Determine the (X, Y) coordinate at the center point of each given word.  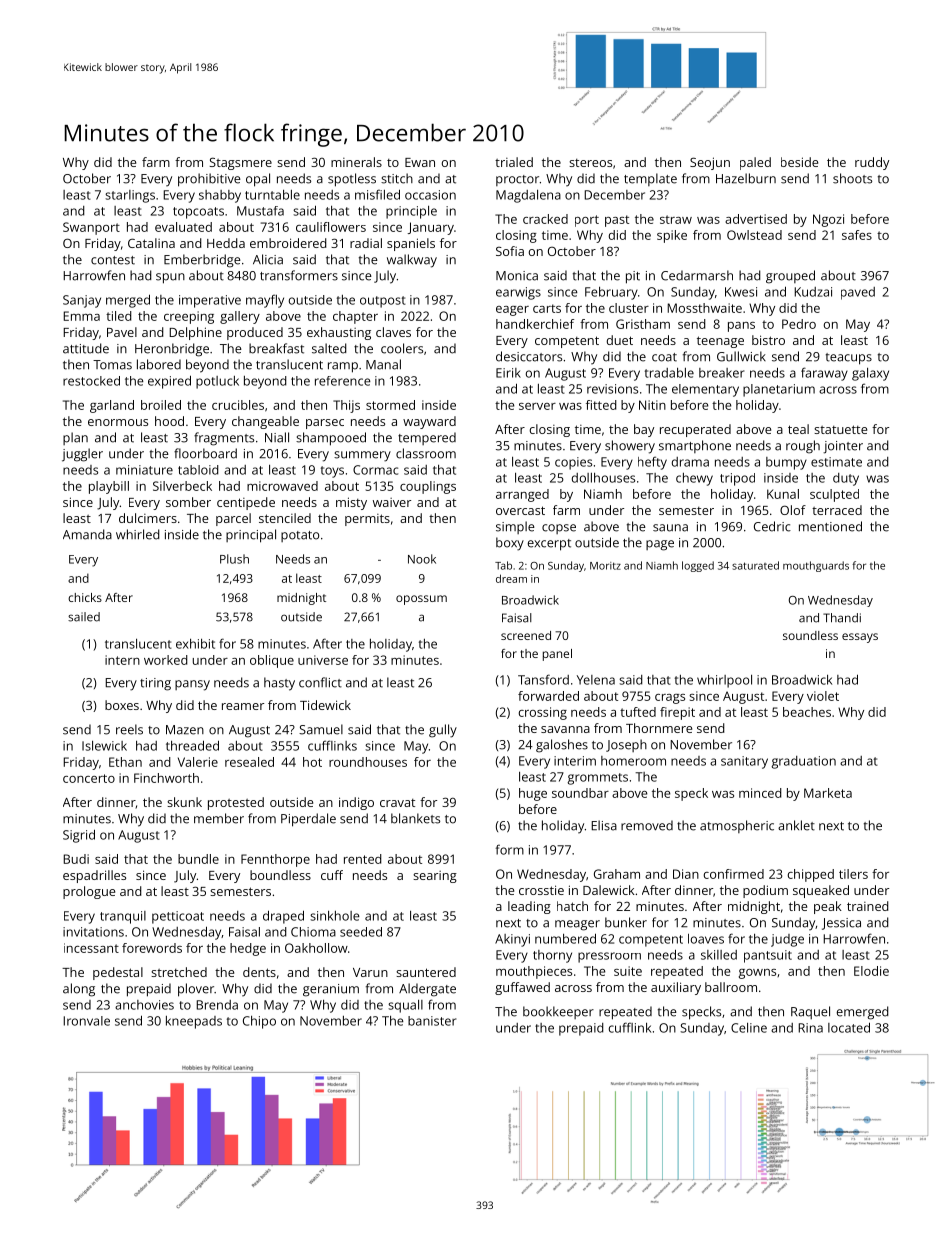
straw (676, 219)
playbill (109, 487)
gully (443, 731)
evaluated (183, 227)
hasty (279, 684)
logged (698, 566)
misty (351, 503)
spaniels (411, 244)
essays (860, 638)
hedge (248, 949)
